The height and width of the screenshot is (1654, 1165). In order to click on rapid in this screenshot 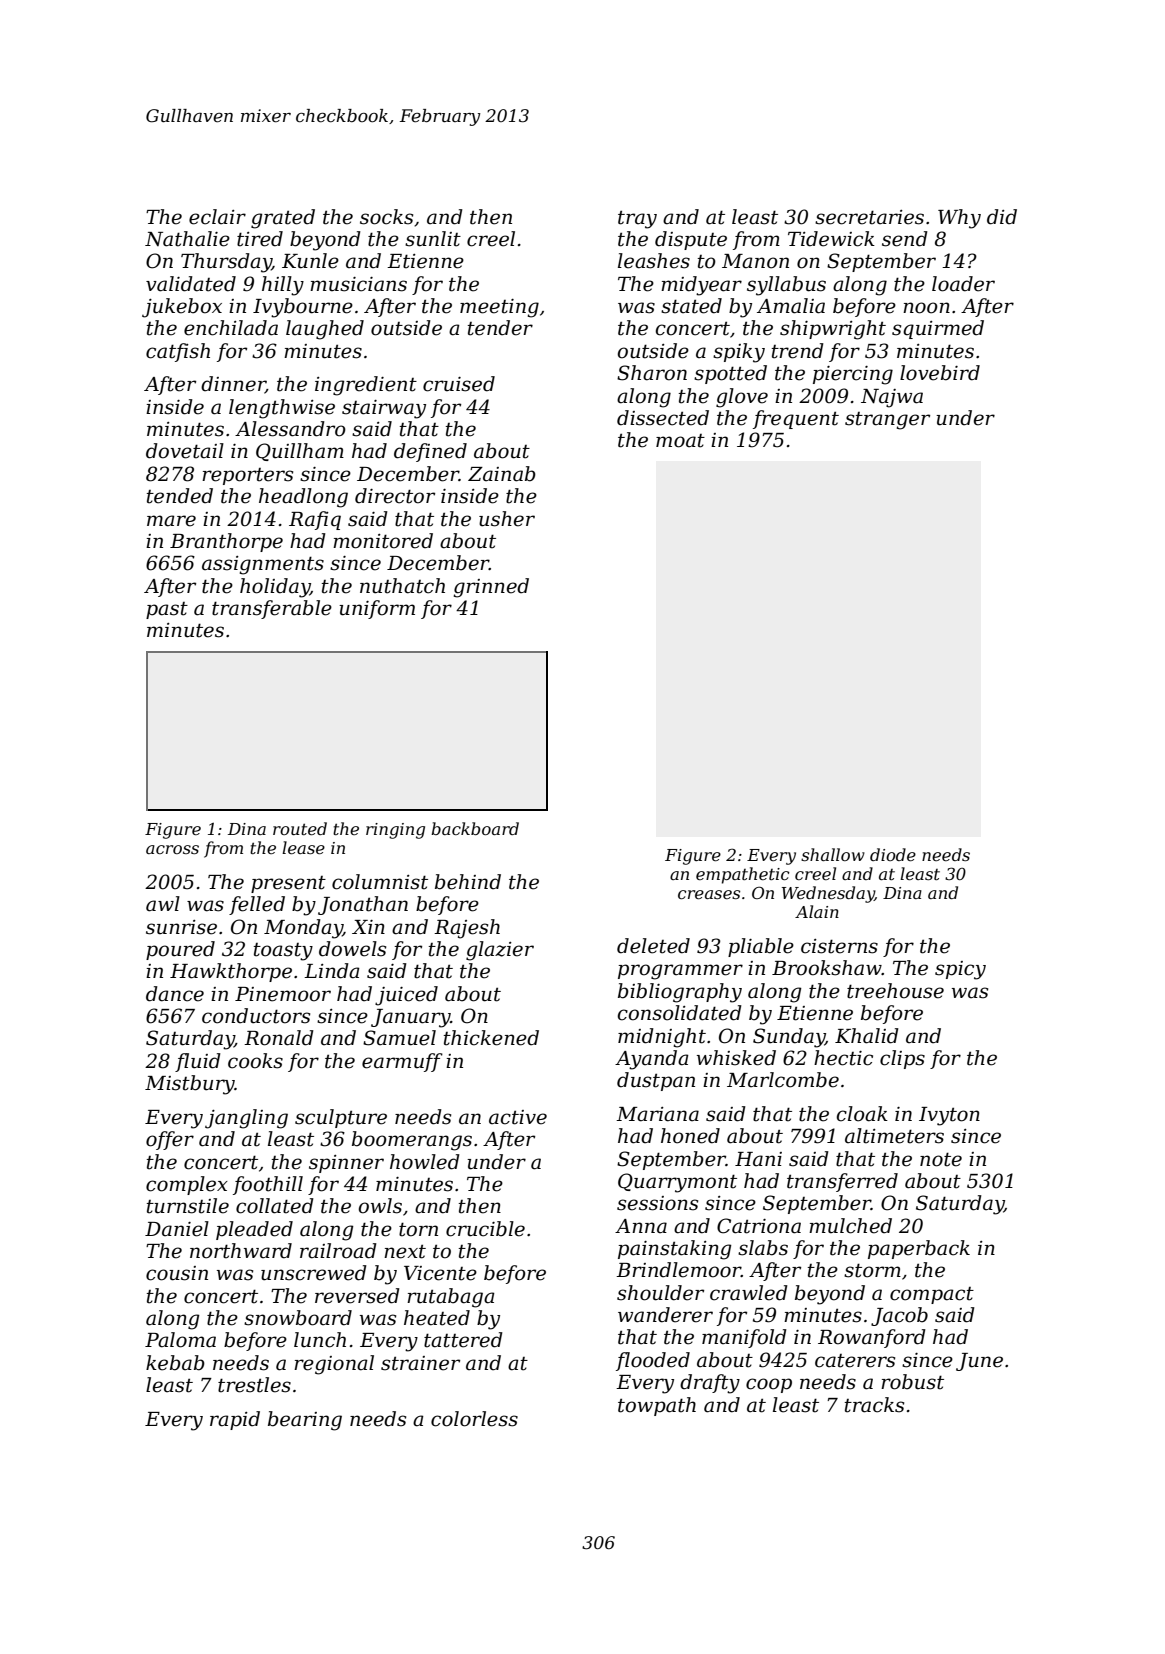, I will do `click(235, 1420)`.
